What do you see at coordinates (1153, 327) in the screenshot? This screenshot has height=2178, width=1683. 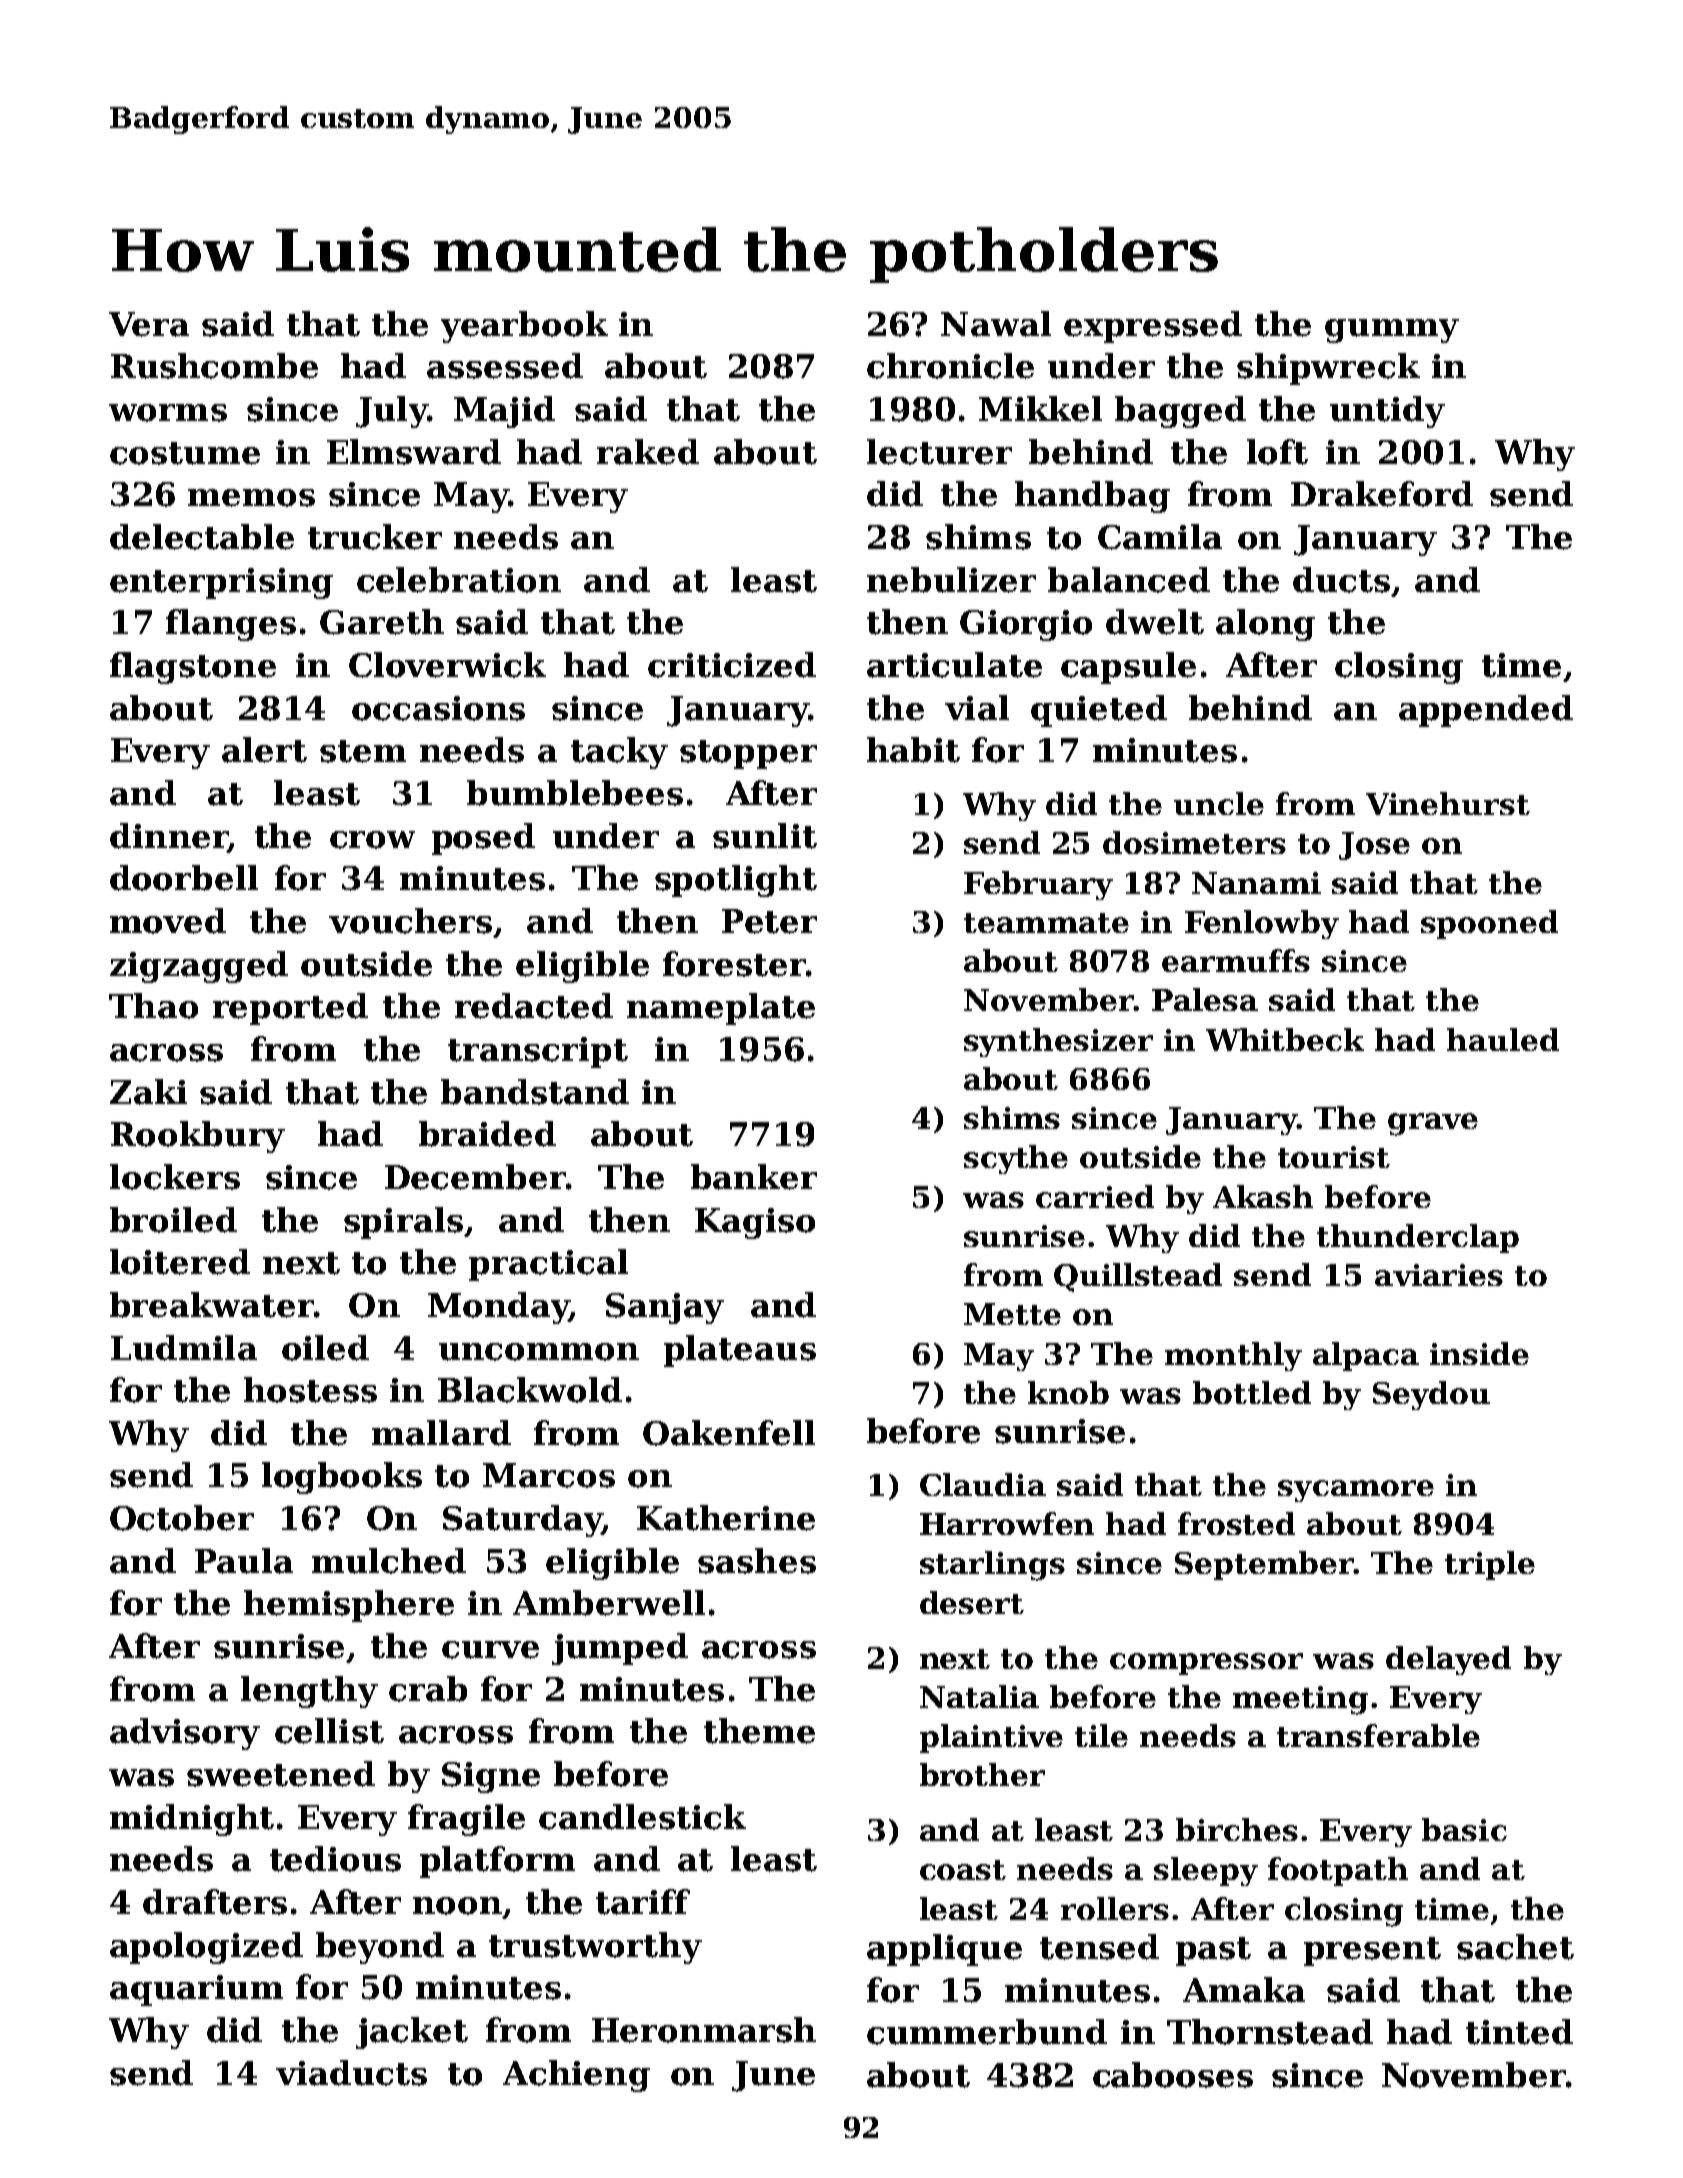 I see `expressed` at bounding box center [1153, 327].
